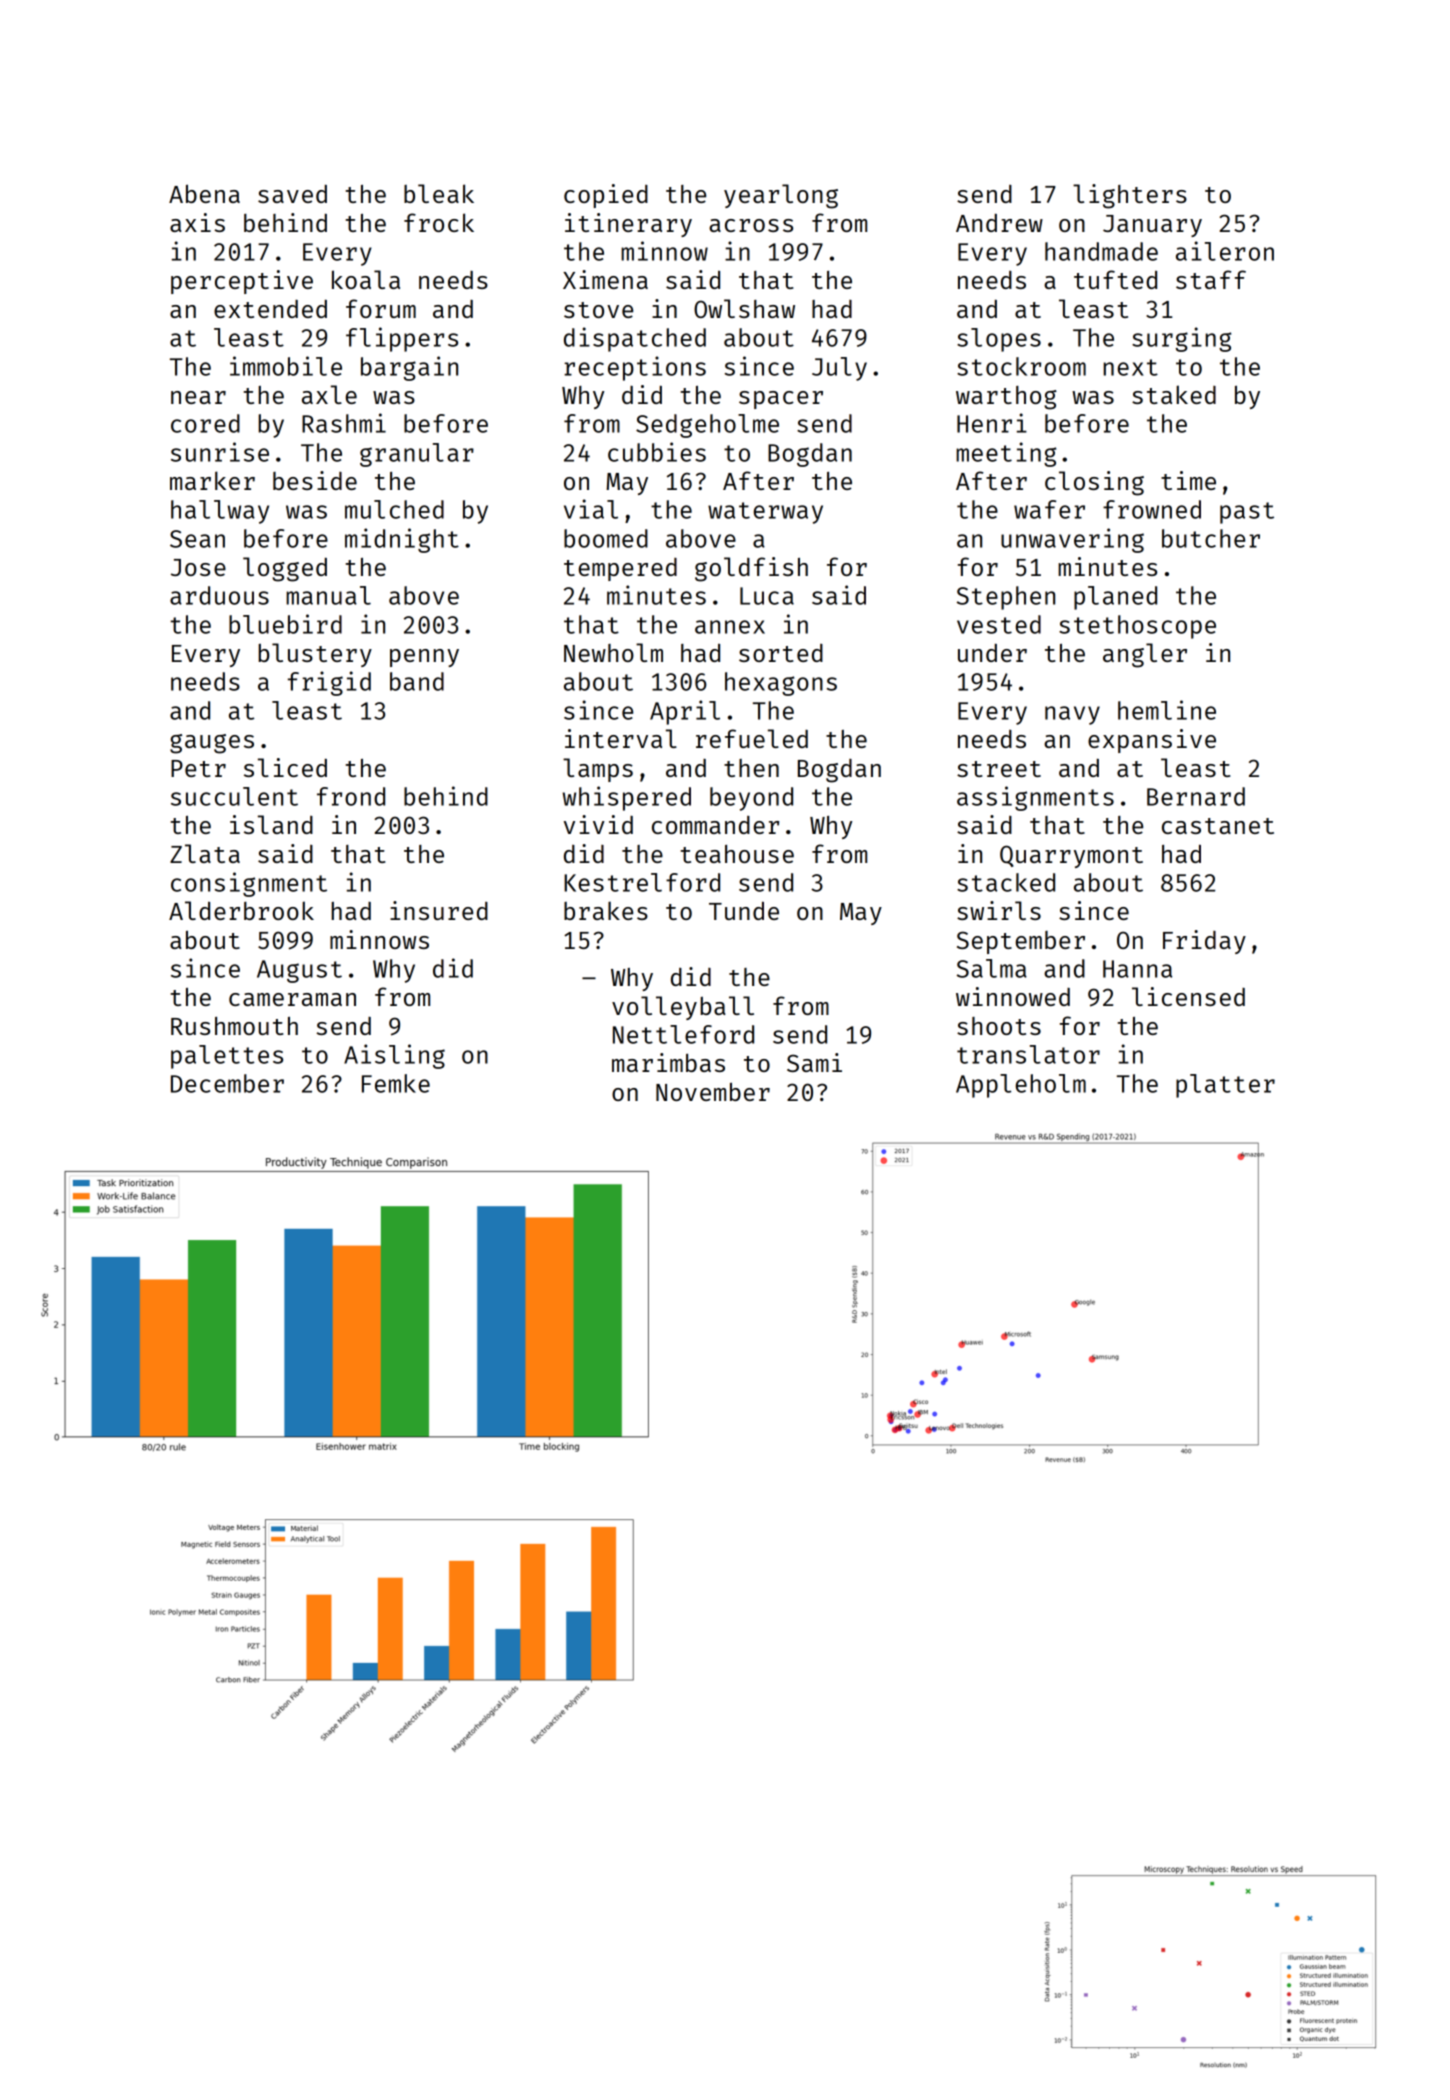  Describe the element at coordinates (1218, 826) in the document. I see `castanet` at that location.
